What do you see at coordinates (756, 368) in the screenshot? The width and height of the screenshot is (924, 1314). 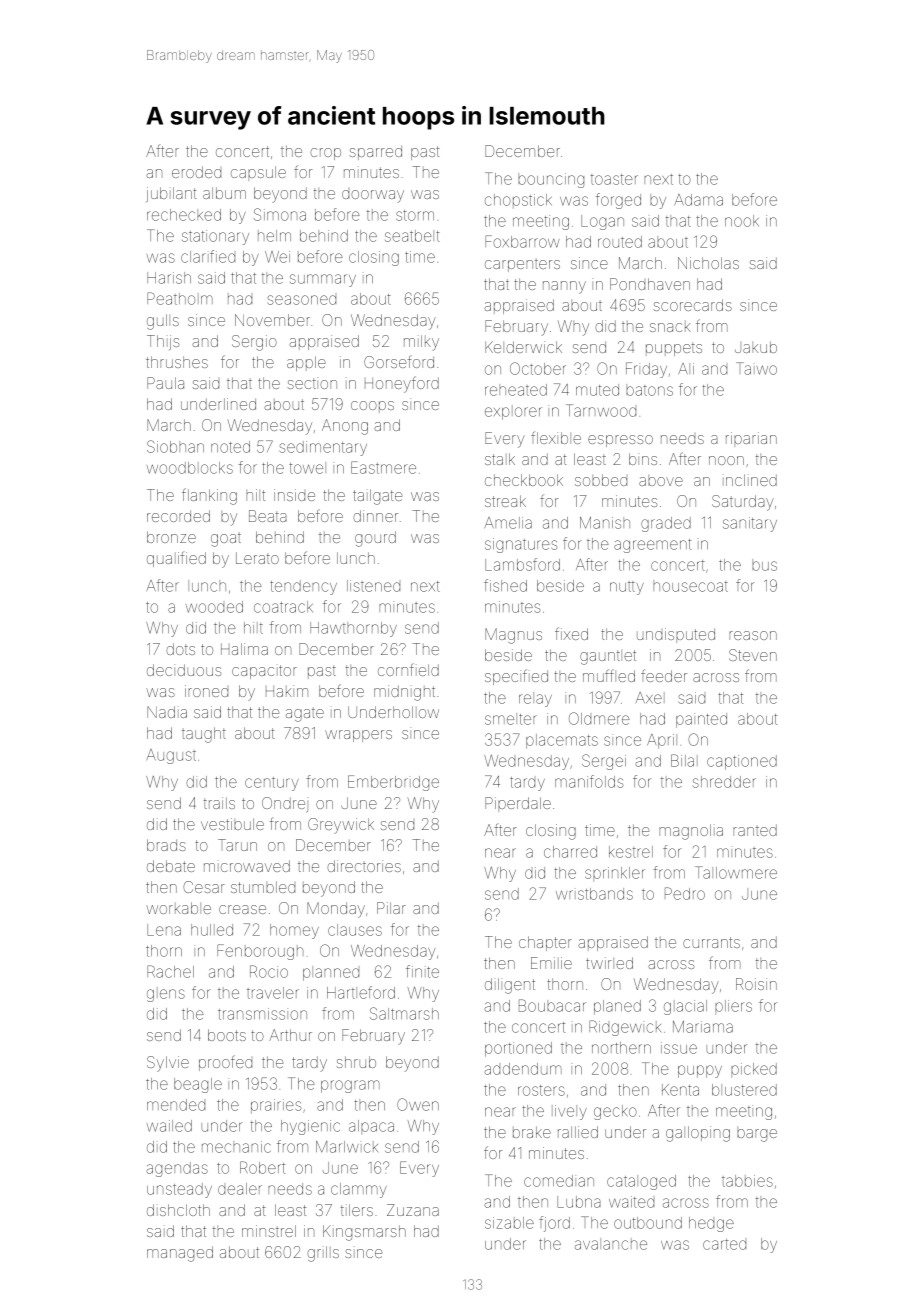 I see `Taiwo` at bounding box center [756, 368].
